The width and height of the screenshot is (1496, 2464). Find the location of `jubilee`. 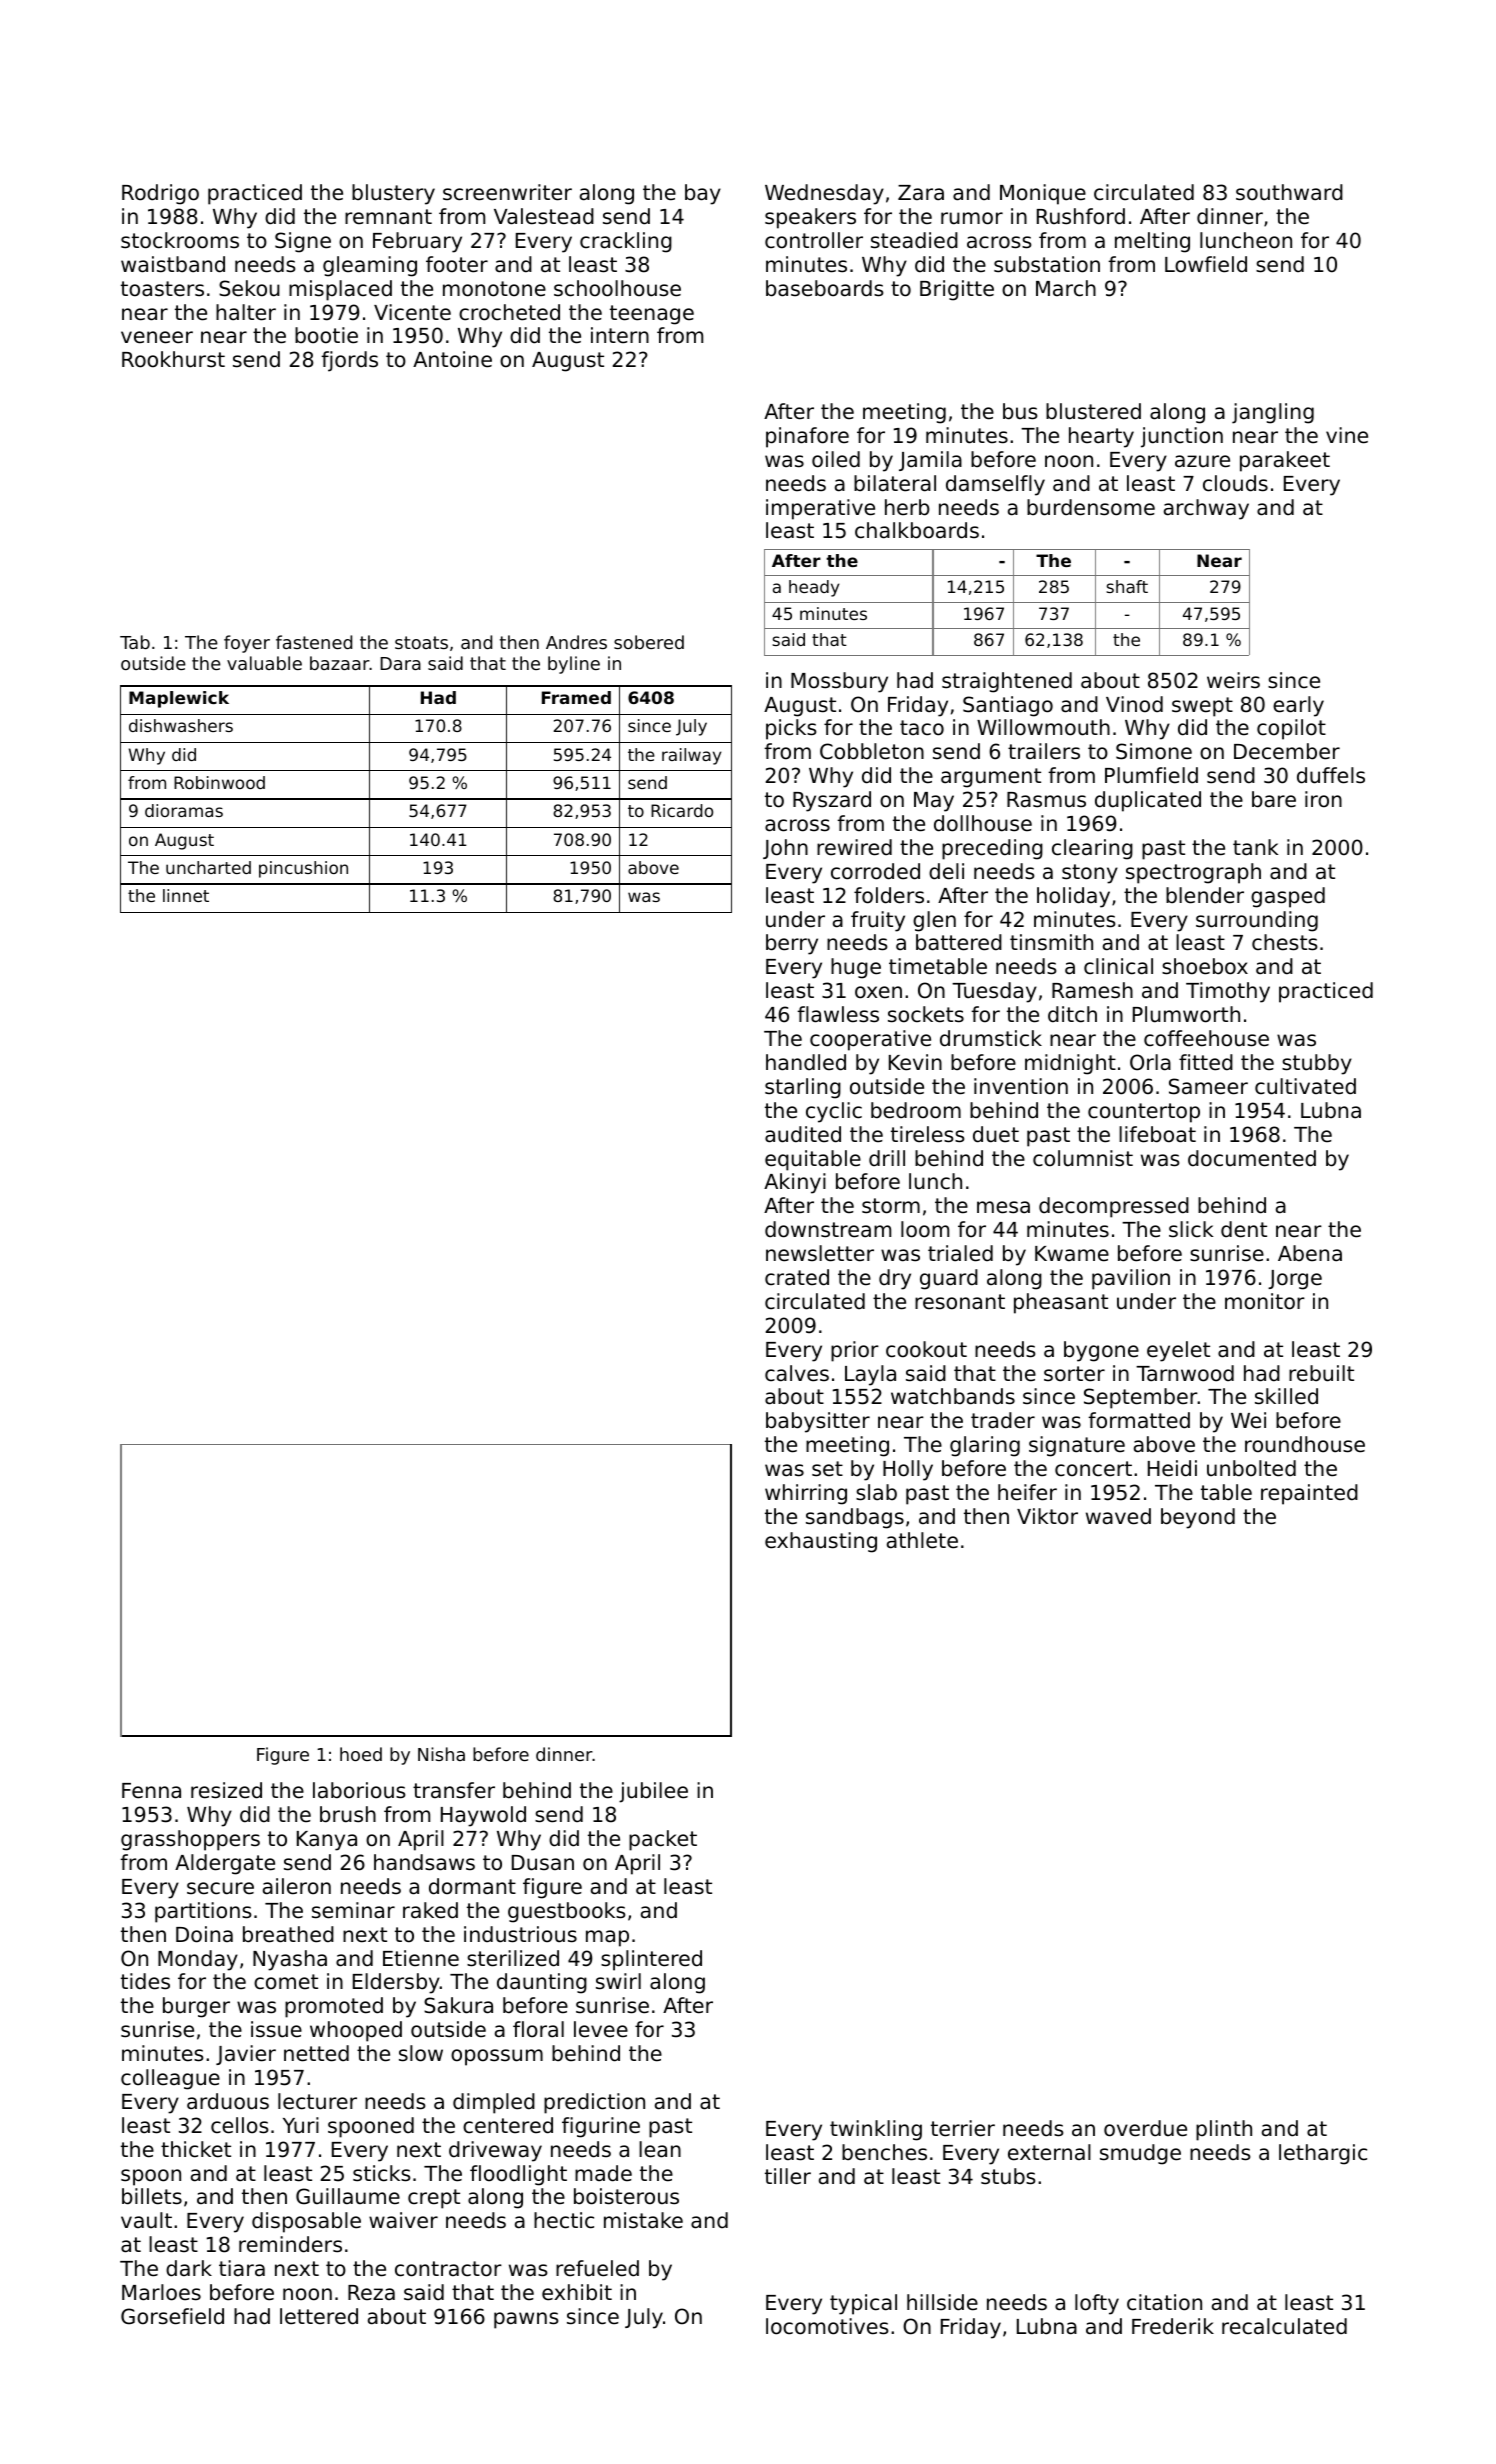

jubilee is located at coordinates (653, 1792).
